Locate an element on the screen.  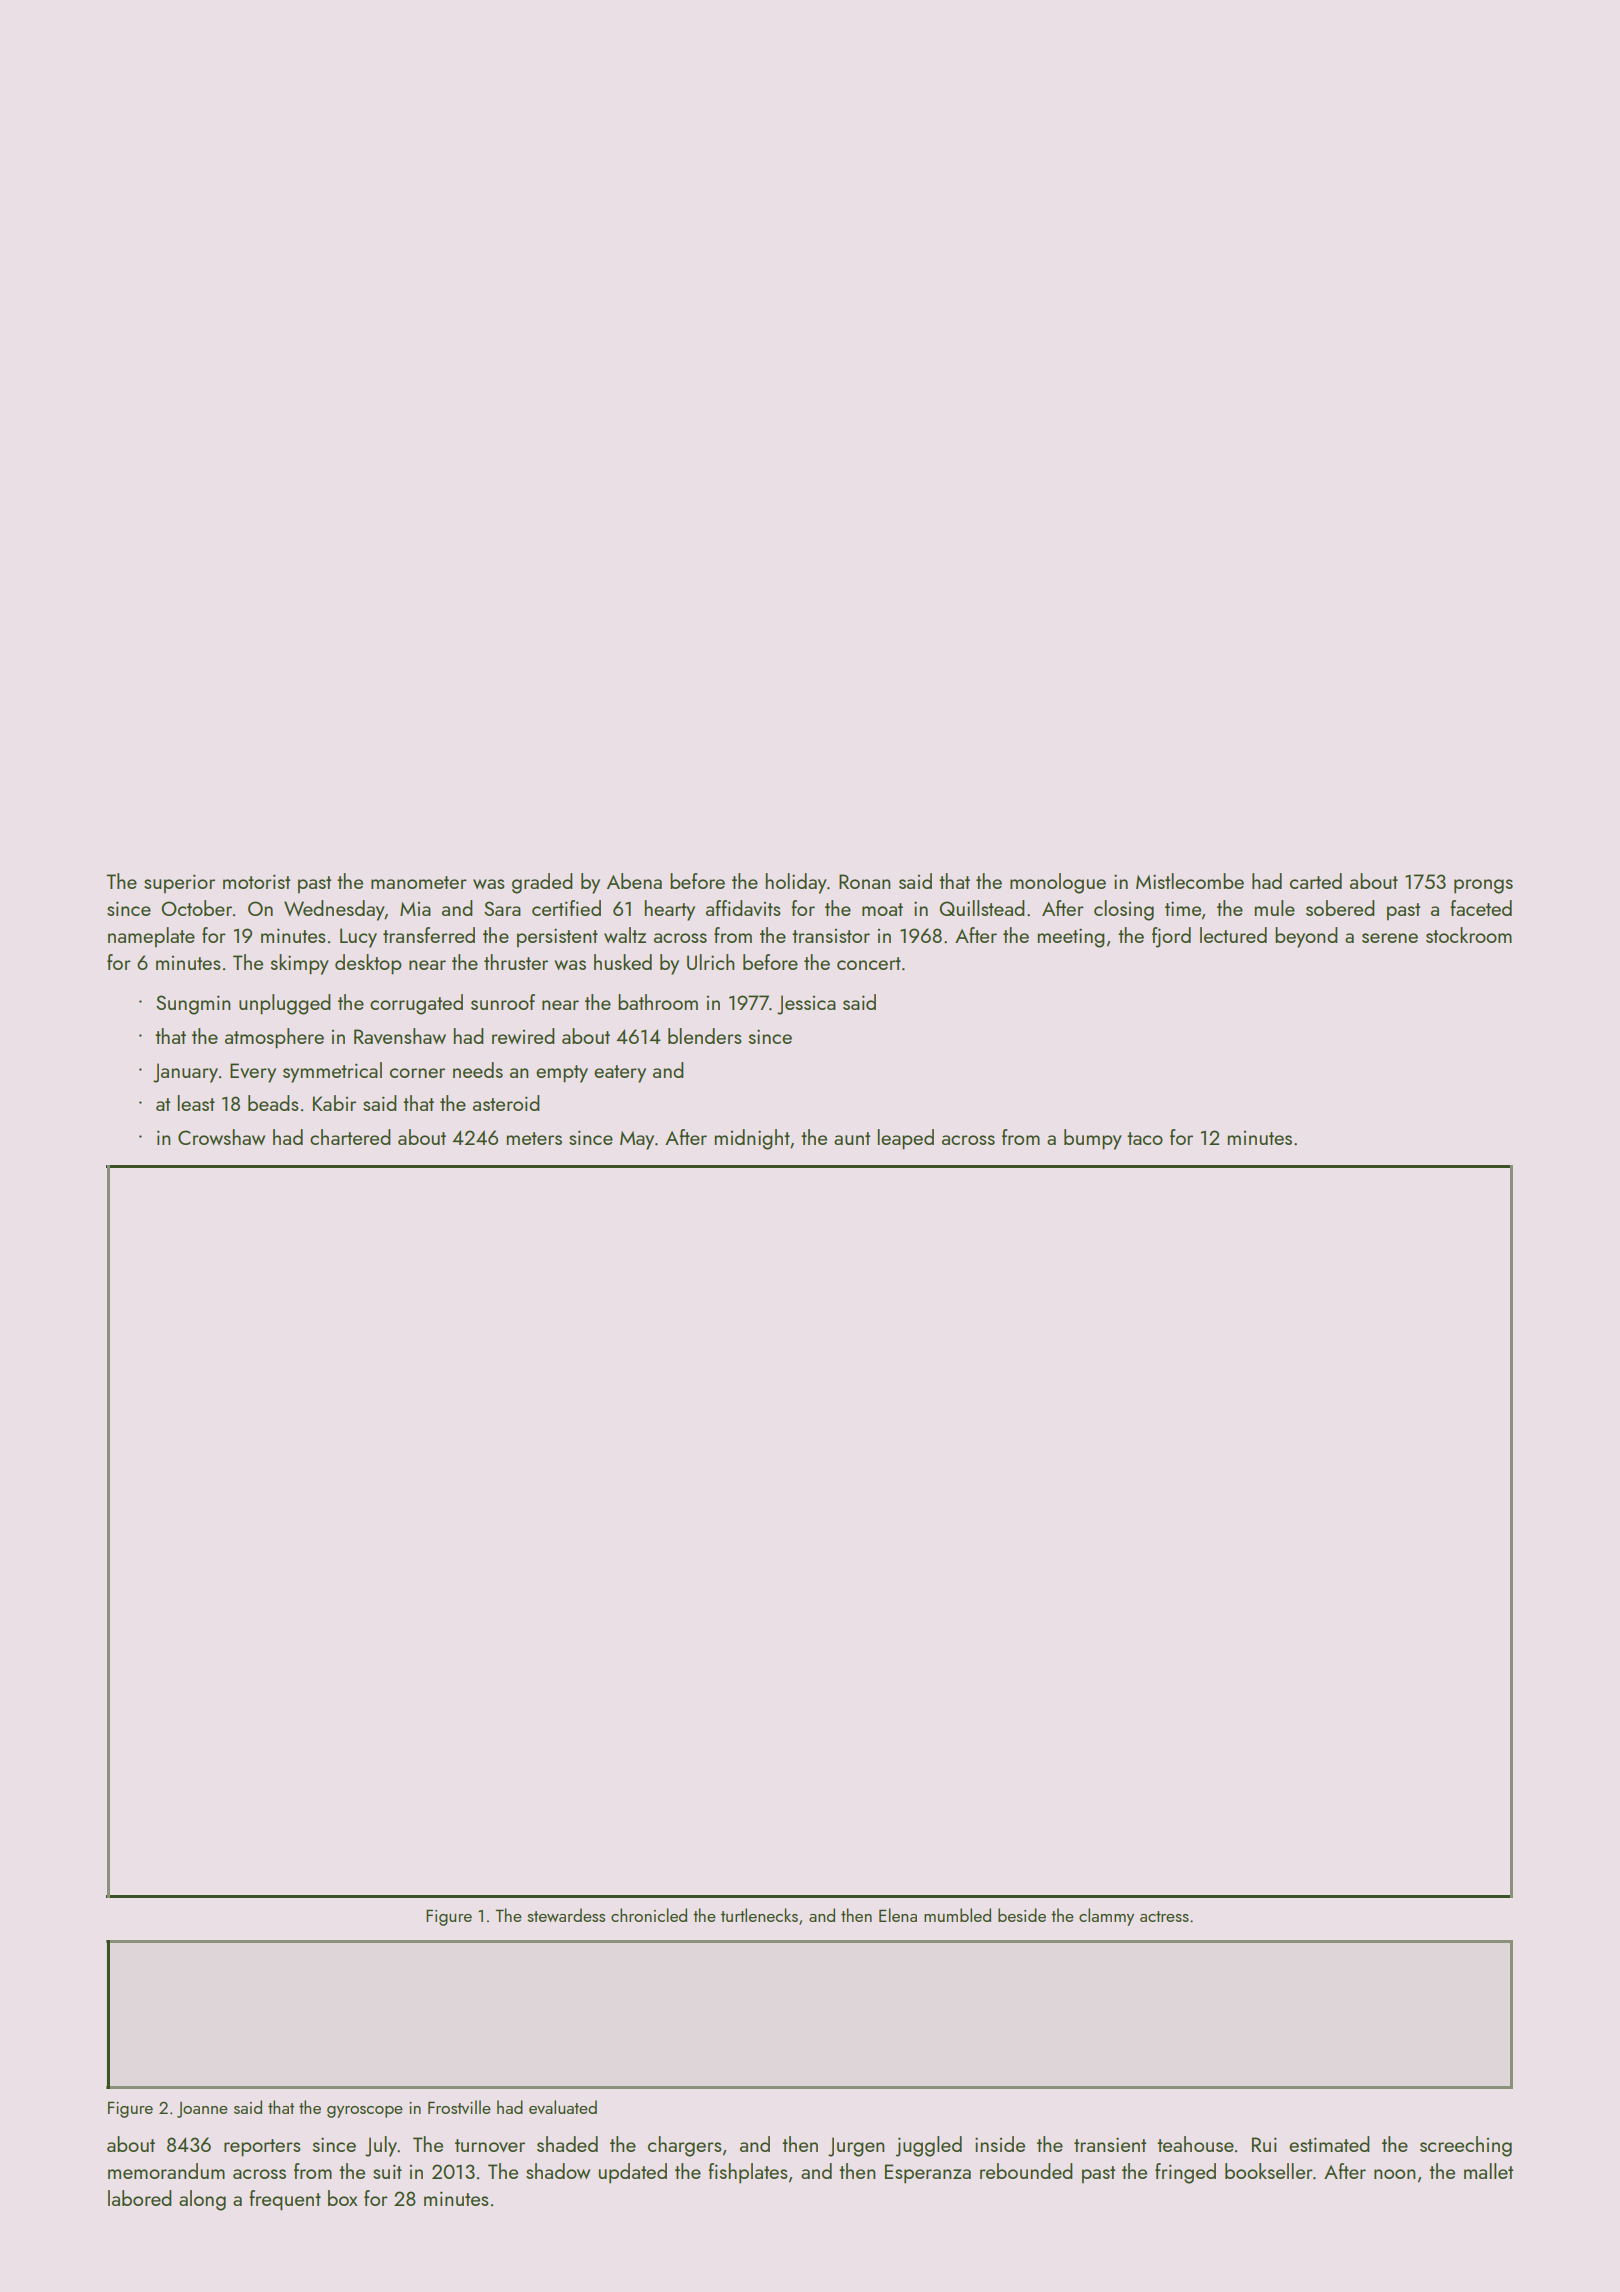
monologue is located at coordinates (1058, 883).
